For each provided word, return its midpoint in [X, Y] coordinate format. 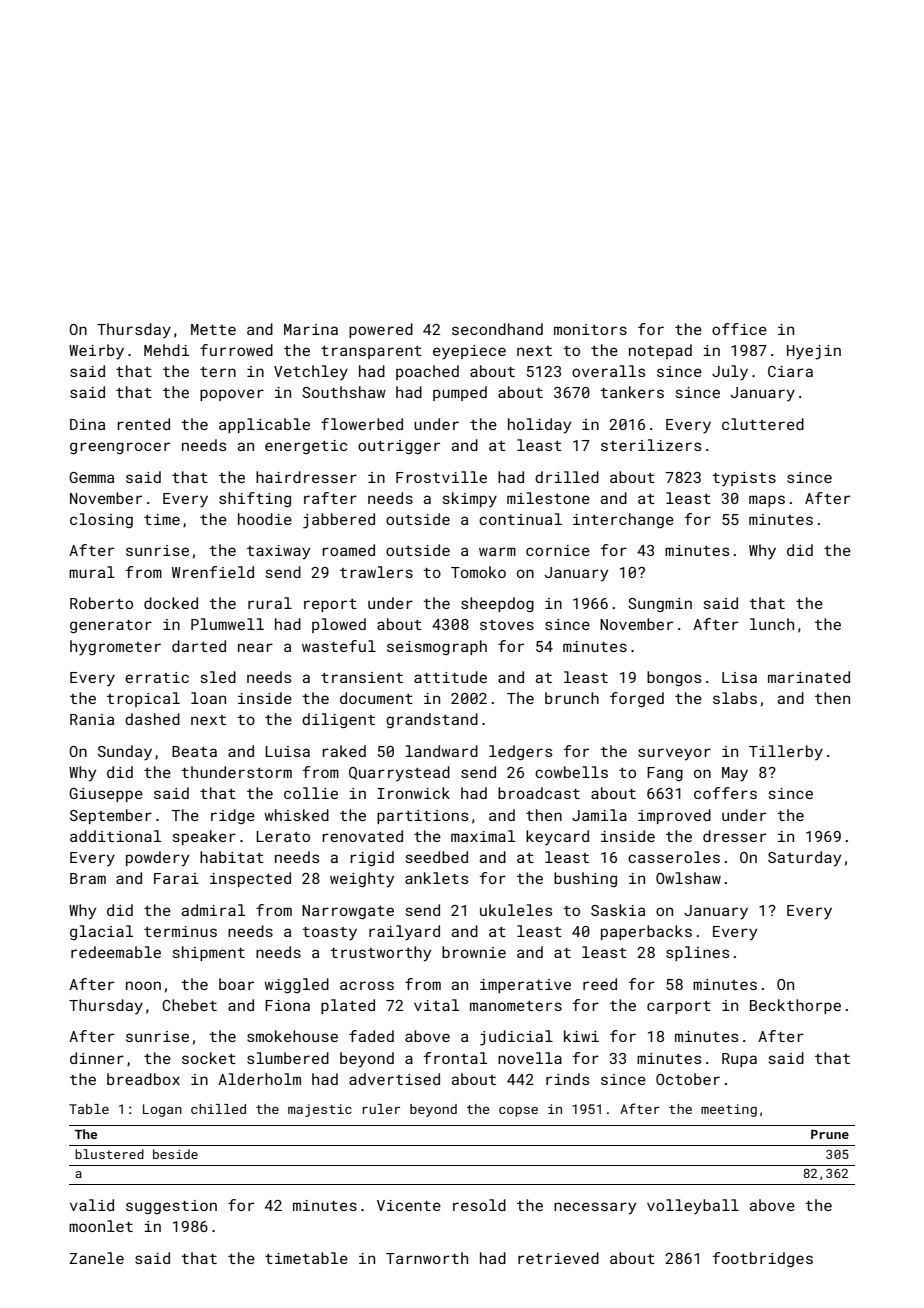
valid [92, 1205]
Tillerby [786, 752]
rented [143, 424]
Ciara [790, 371]
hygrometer [115, 648]
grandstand [432, 720]
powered [381, 330]
